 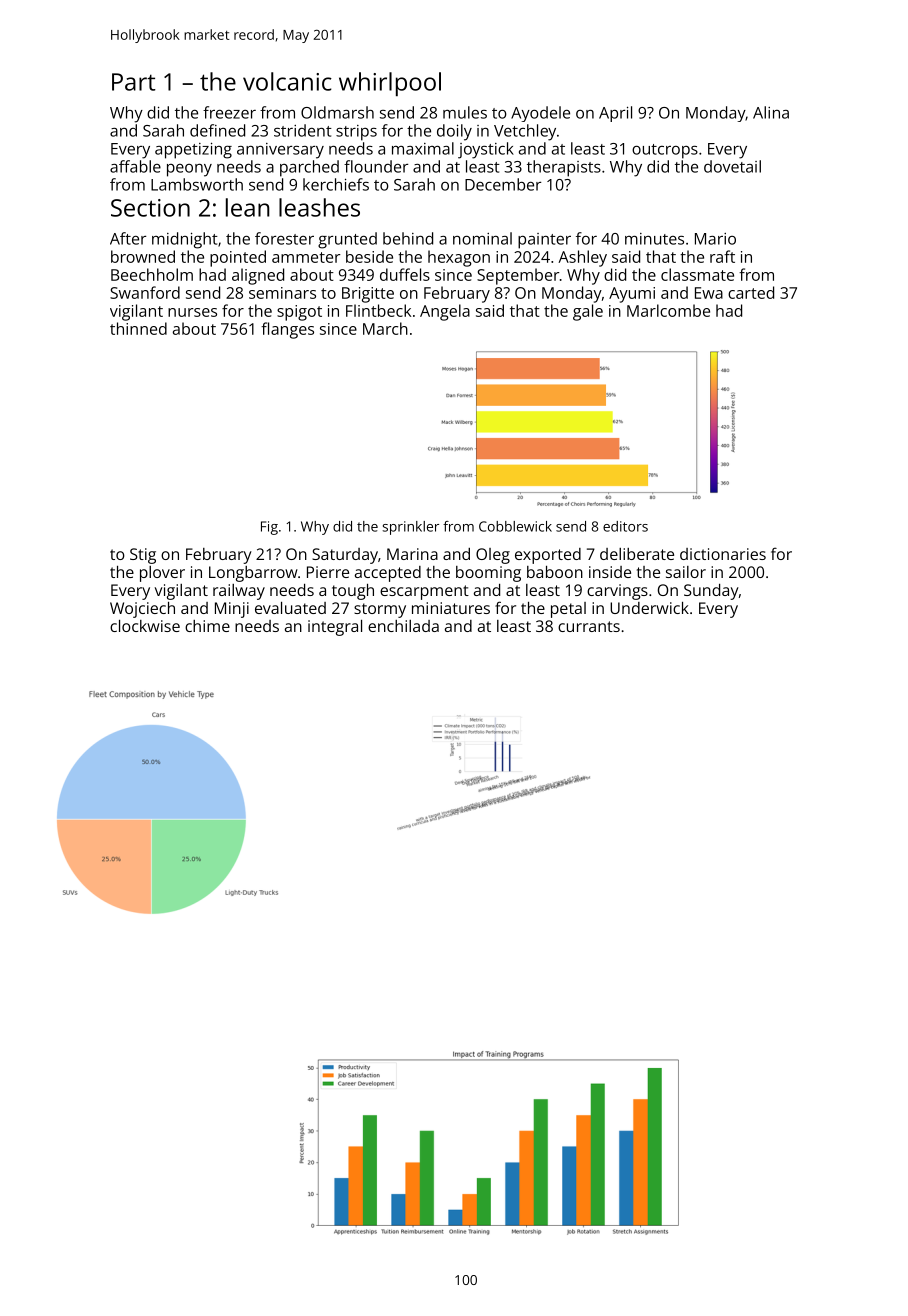 What do you see at coordinates (405, 274) in the image?
I see `duffels` at bounding box center [405, 274].
